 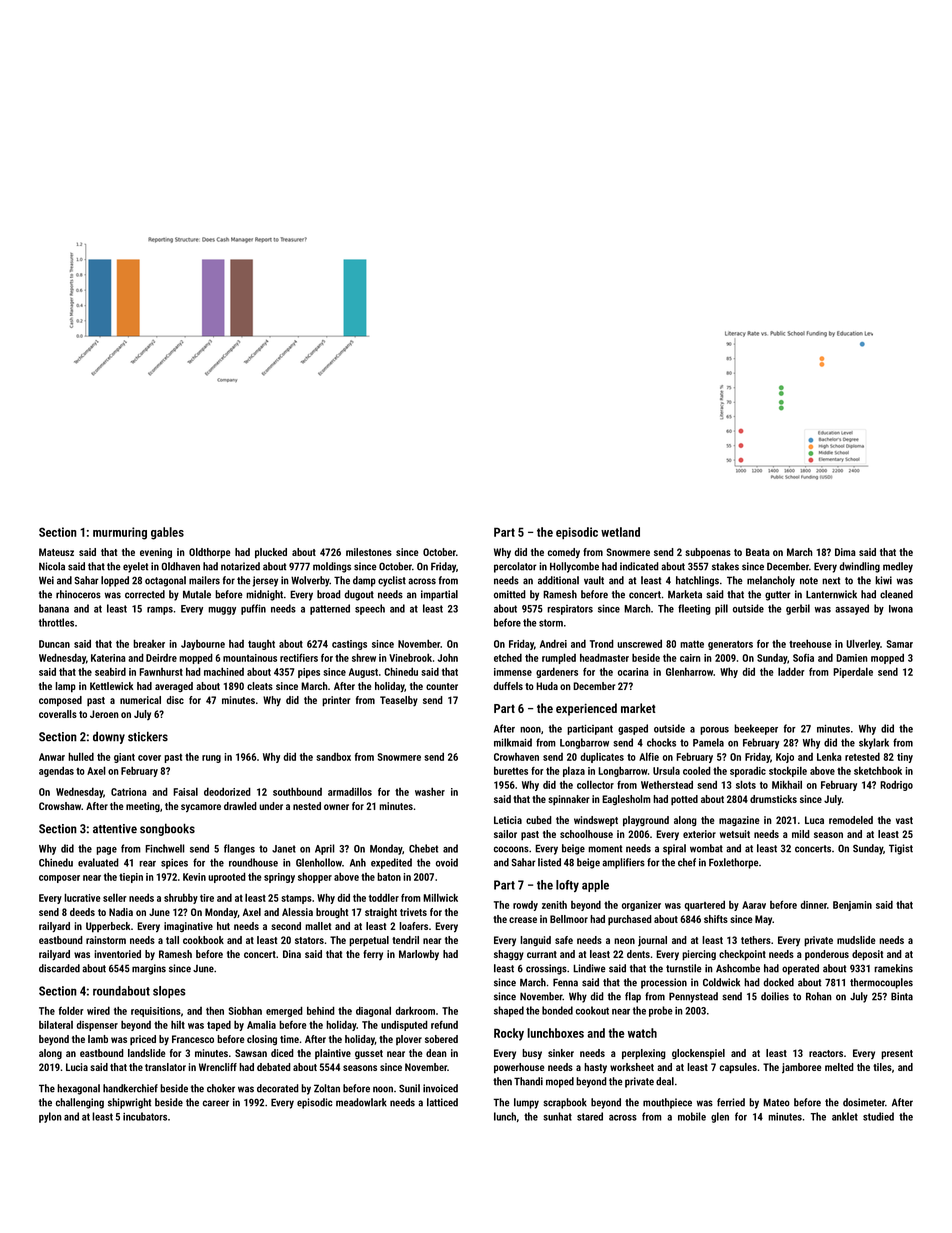 What do you see at coordinates (149, 969) in the image?
I see `margins` at bounding box center [149, 969].
